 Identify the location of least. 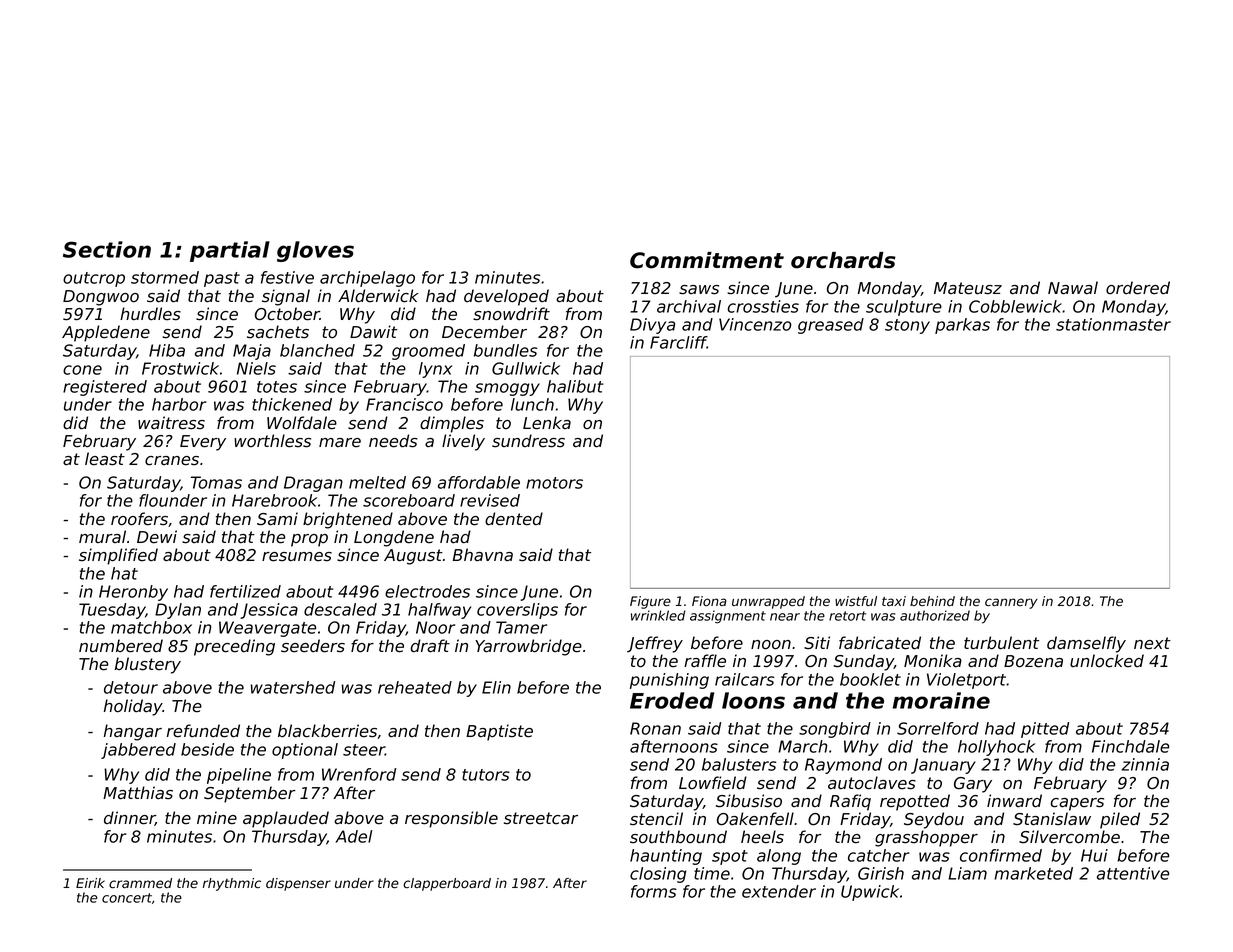
(105, 459).
